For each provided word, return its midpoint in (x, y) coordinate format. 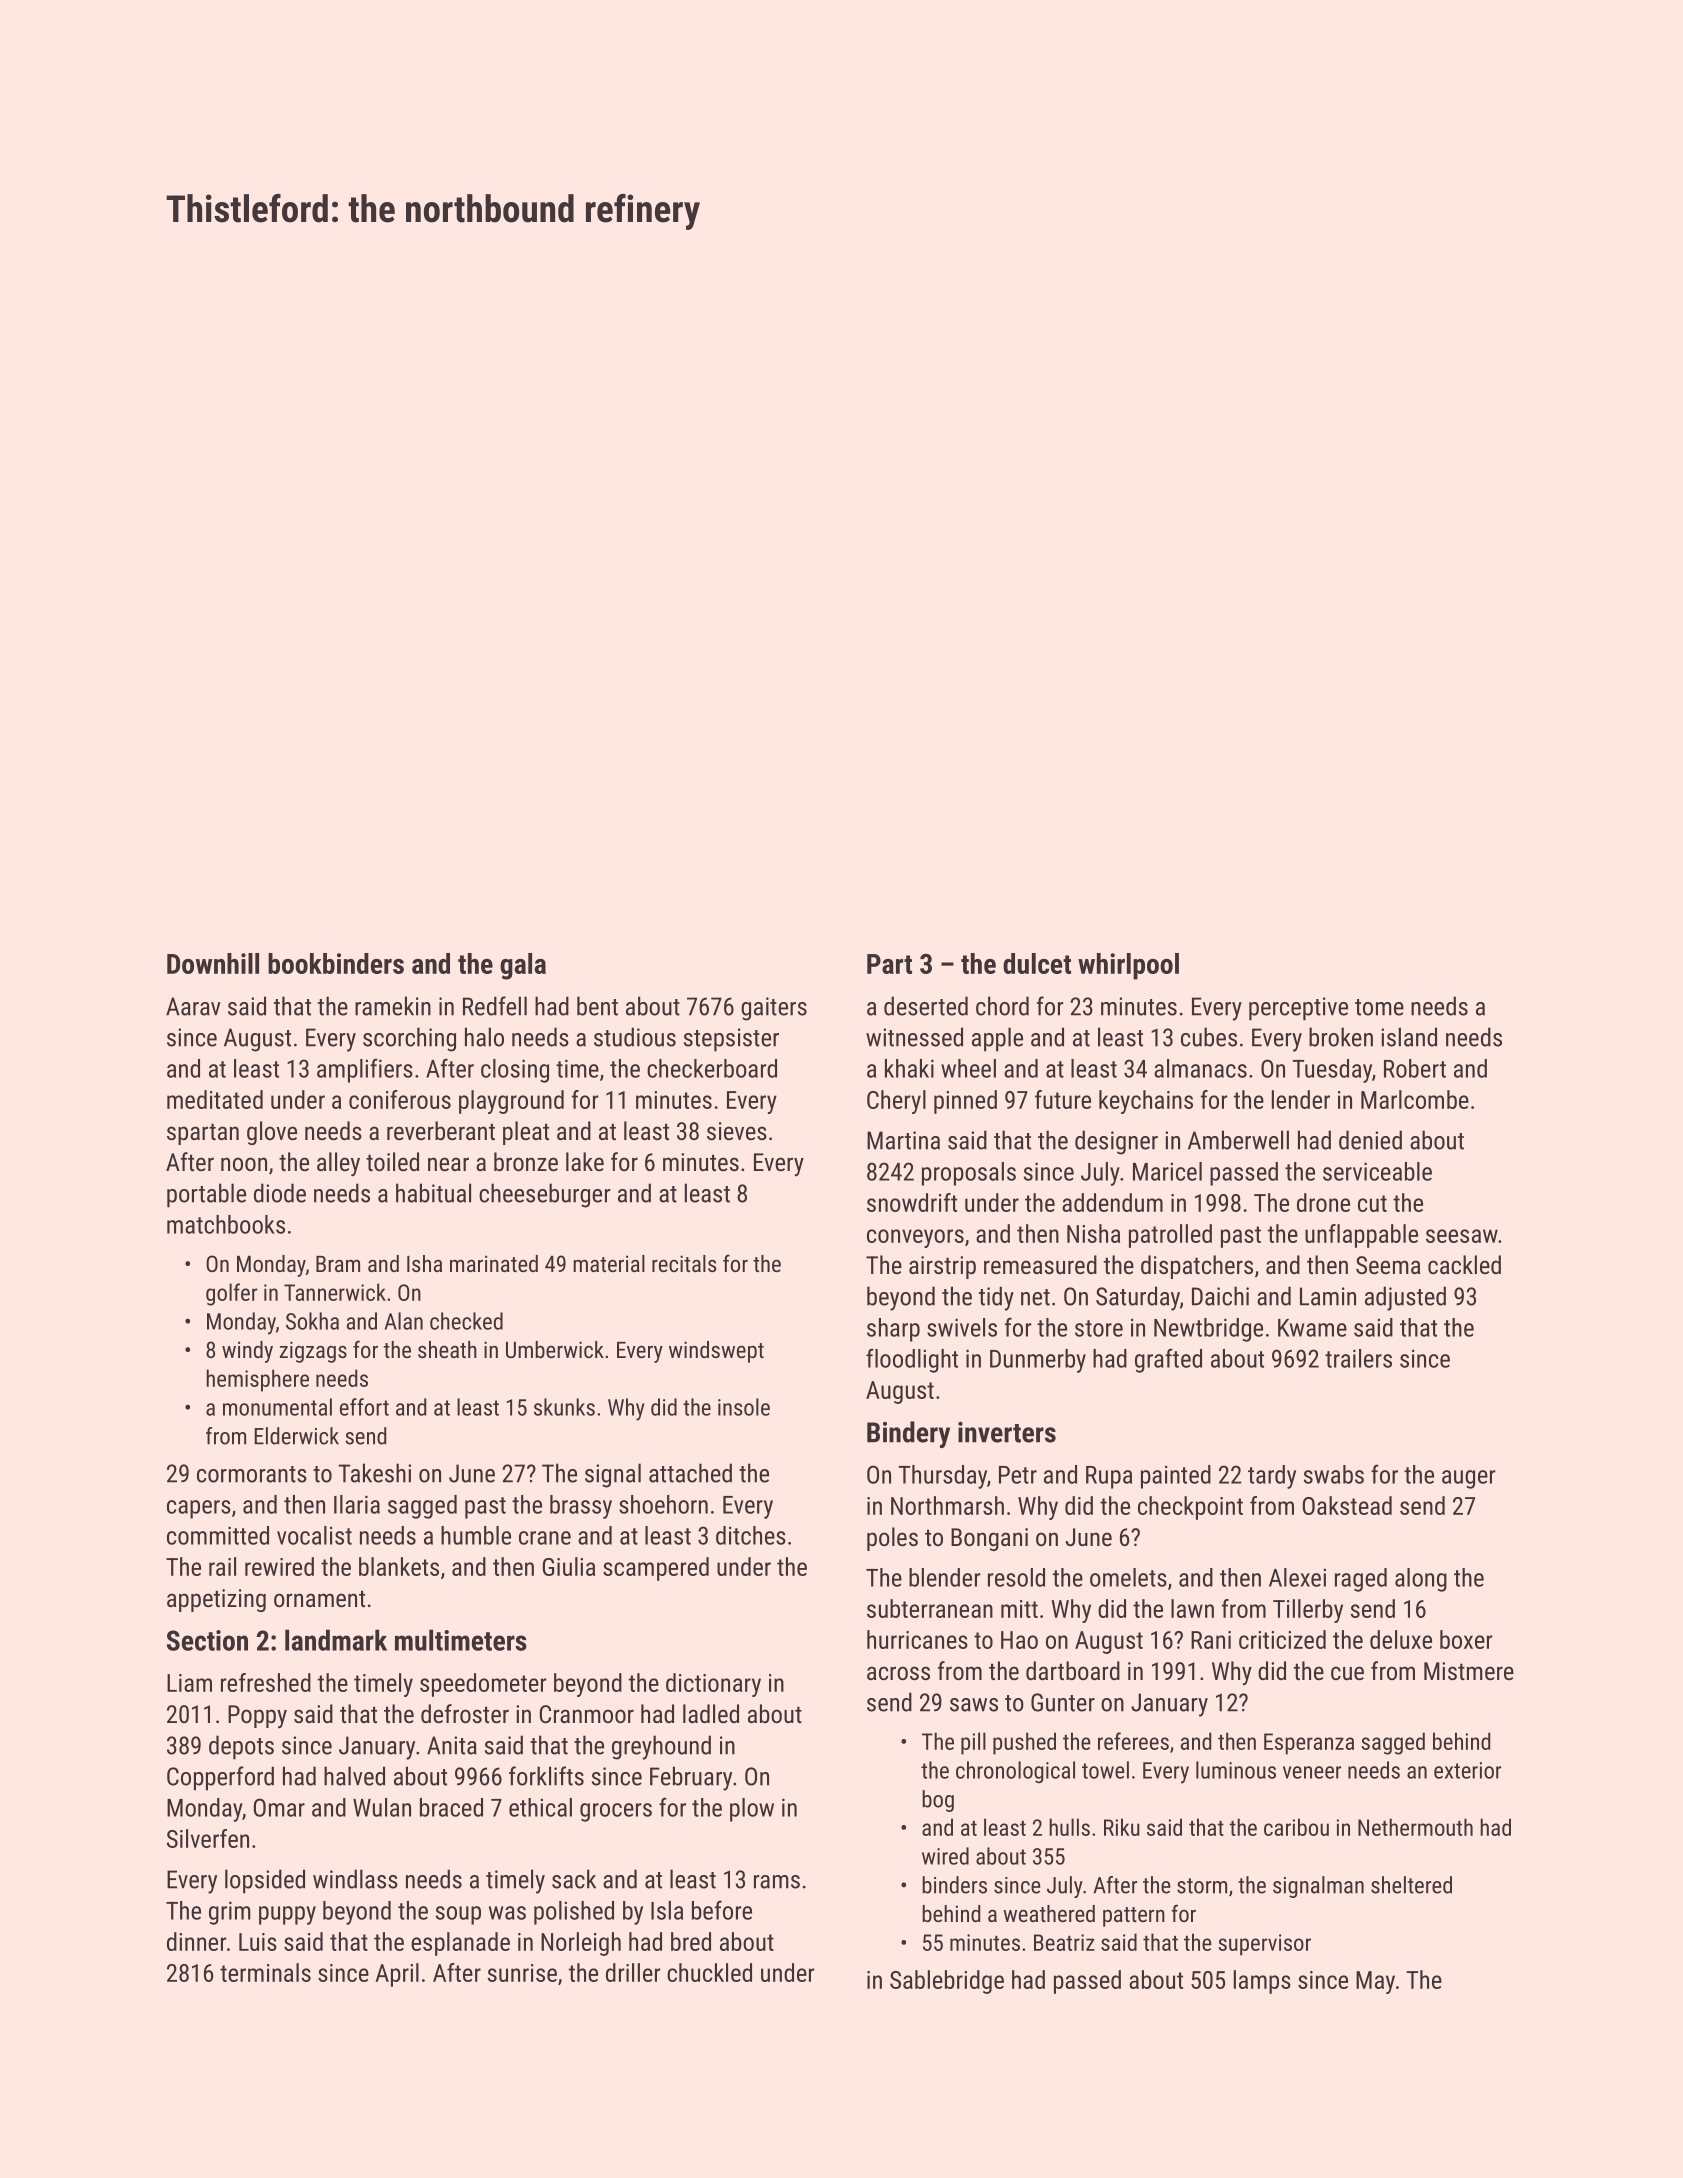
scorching (409, 1039)
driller (633, 1972)
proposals (969, 1174)
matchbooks (226, 1224)
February (691, 1778)
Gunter (1063, 1702)
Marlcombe (1415, 1099)
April (397, 1975)
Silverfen (208, 1838)
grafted (1168, 1360)
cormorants (252, 1474)
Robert (1415, 1068)
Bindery (908, 1434)
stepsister (731, 1040)
